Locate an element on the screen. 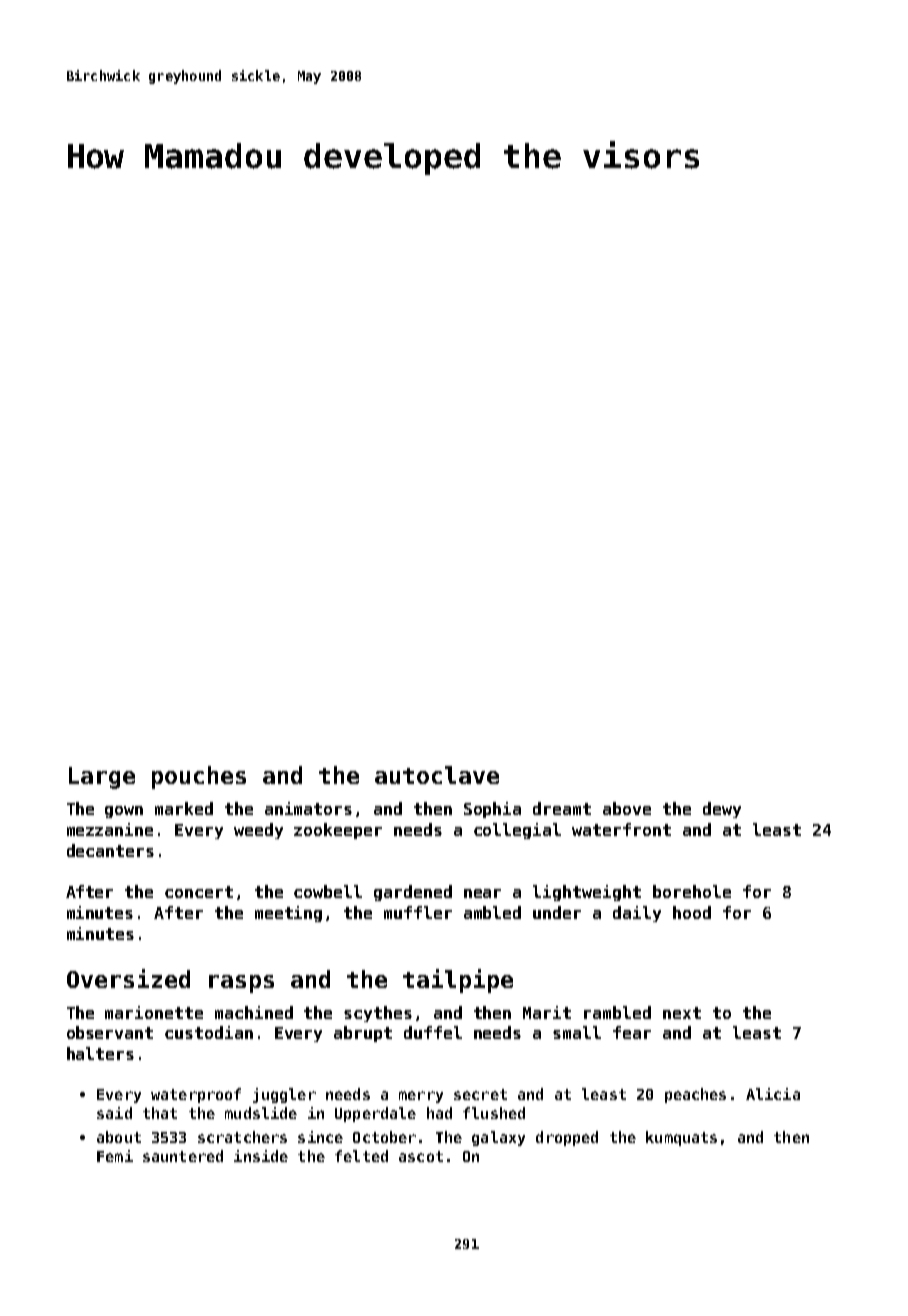  next is located at coordinates (682, 1013).
